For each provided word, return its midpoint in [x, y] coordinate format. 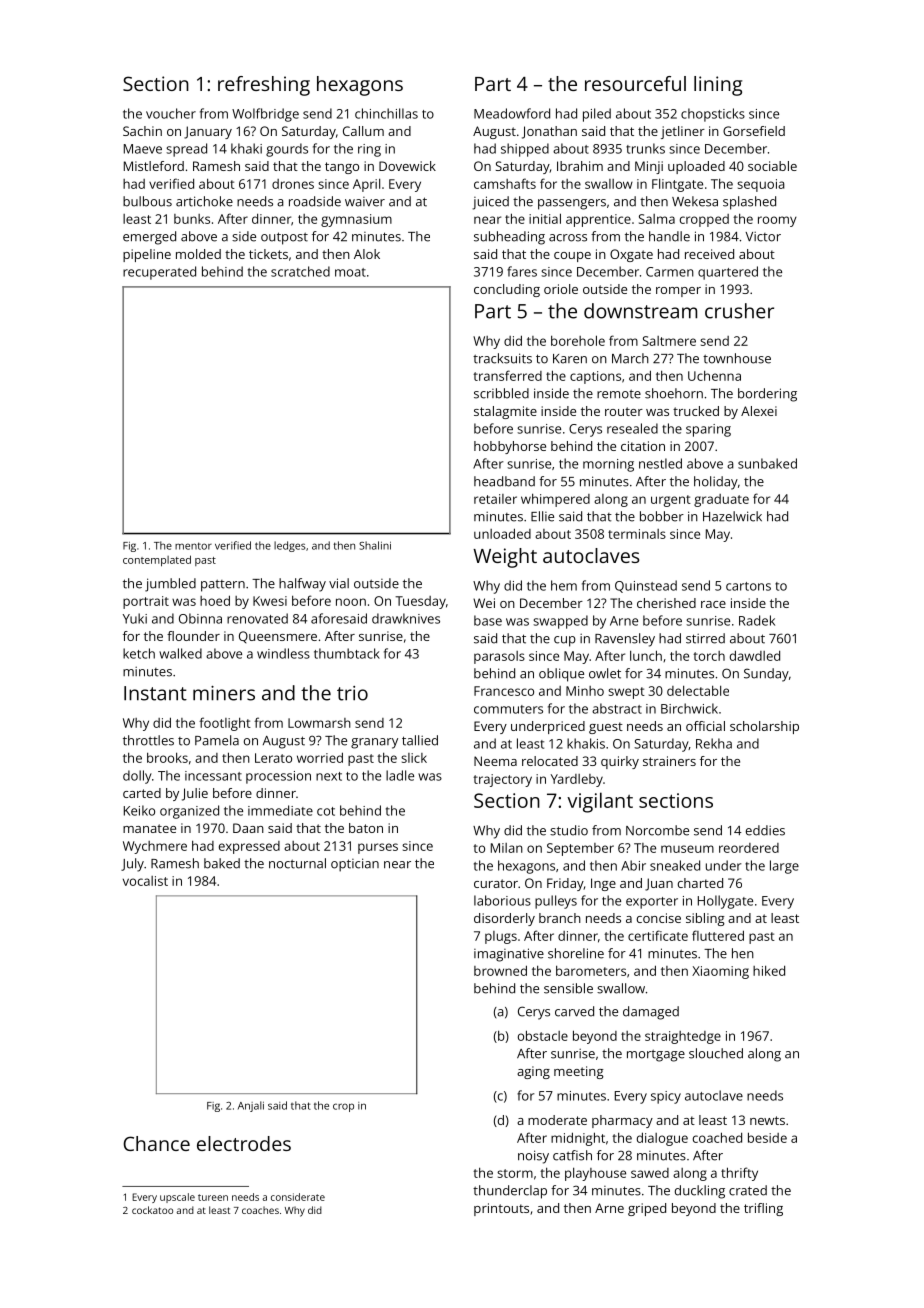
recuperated [159, 273]
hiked [769, 970]
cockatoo [152, 1210]
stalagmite [505, 412]
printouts [501, 1209]
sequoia [761, 185]
